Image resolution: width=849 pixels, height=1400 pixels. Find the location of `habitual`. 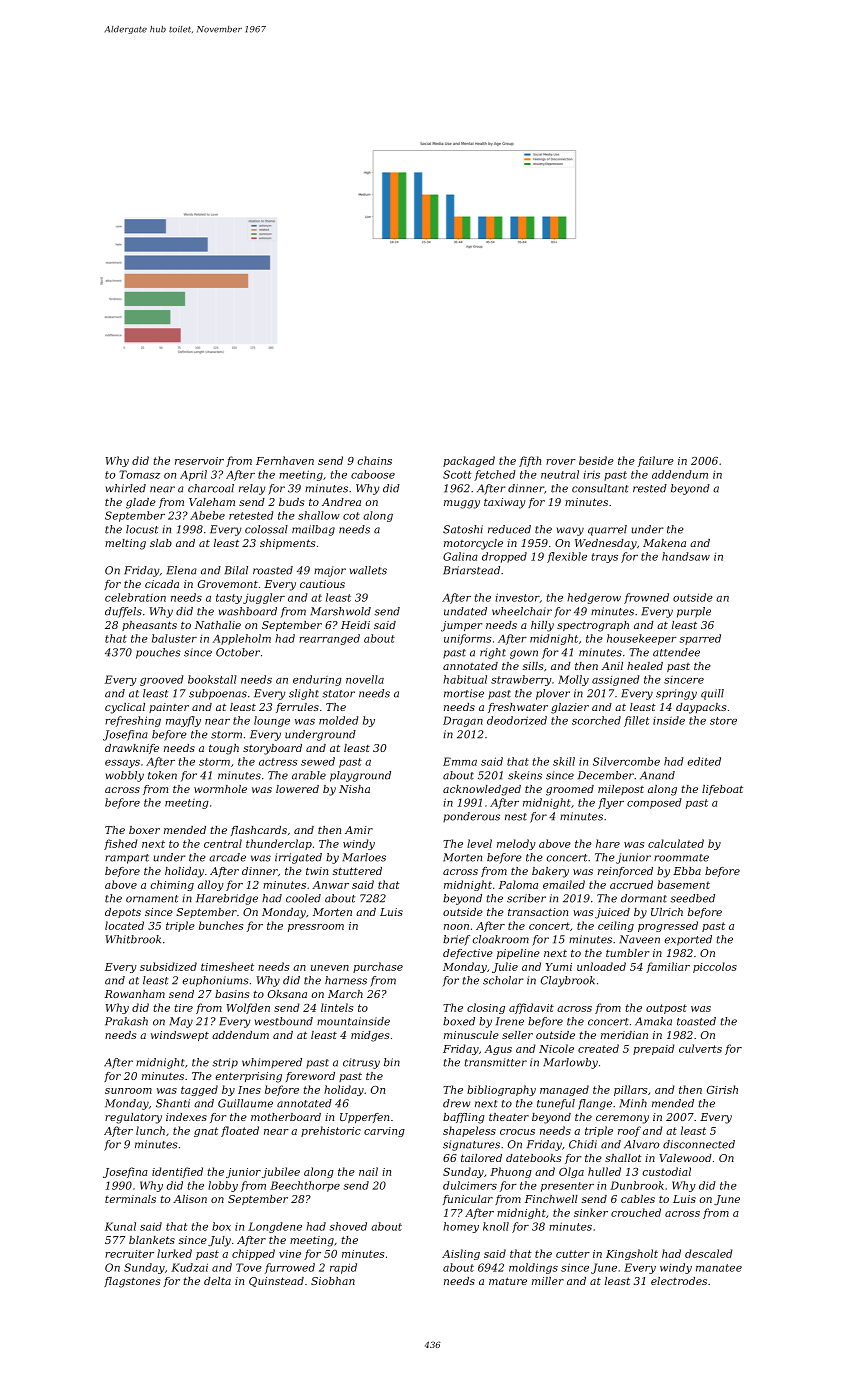

habitual is located at coordinates (465, 679).
